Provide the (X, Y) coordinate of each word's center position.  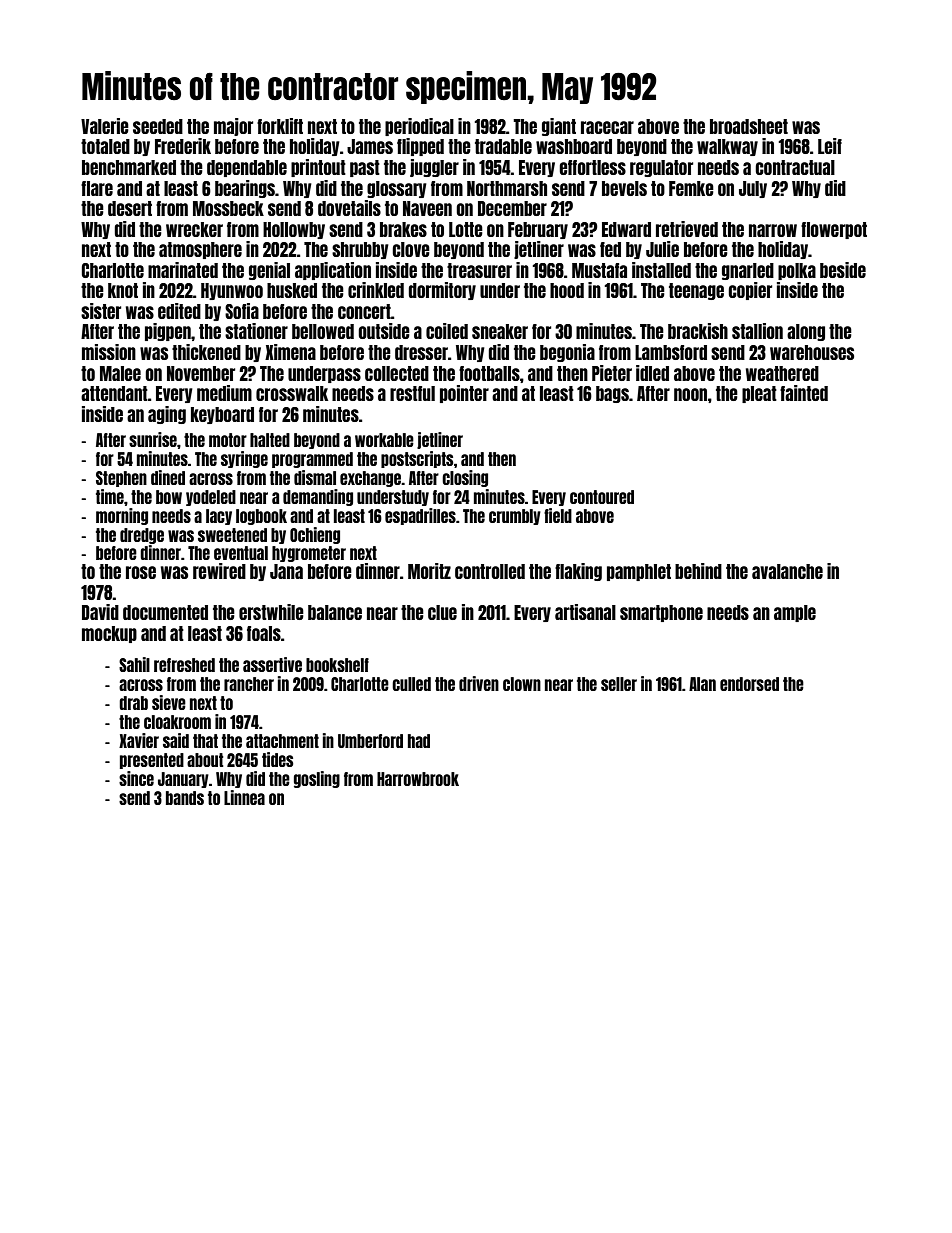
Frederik (183, 146)
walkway (727, 147)
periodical (419, 127)
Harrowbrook (418, 779)
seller (619, 684)
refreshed (184, 665)
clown (522, 684)
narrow (773, 230)
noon (690, 394)
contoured (602, 497)
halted (270, 440)
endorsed (749, 684)
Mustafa (599, 270)
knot (123, 290)
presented (152, 761)
